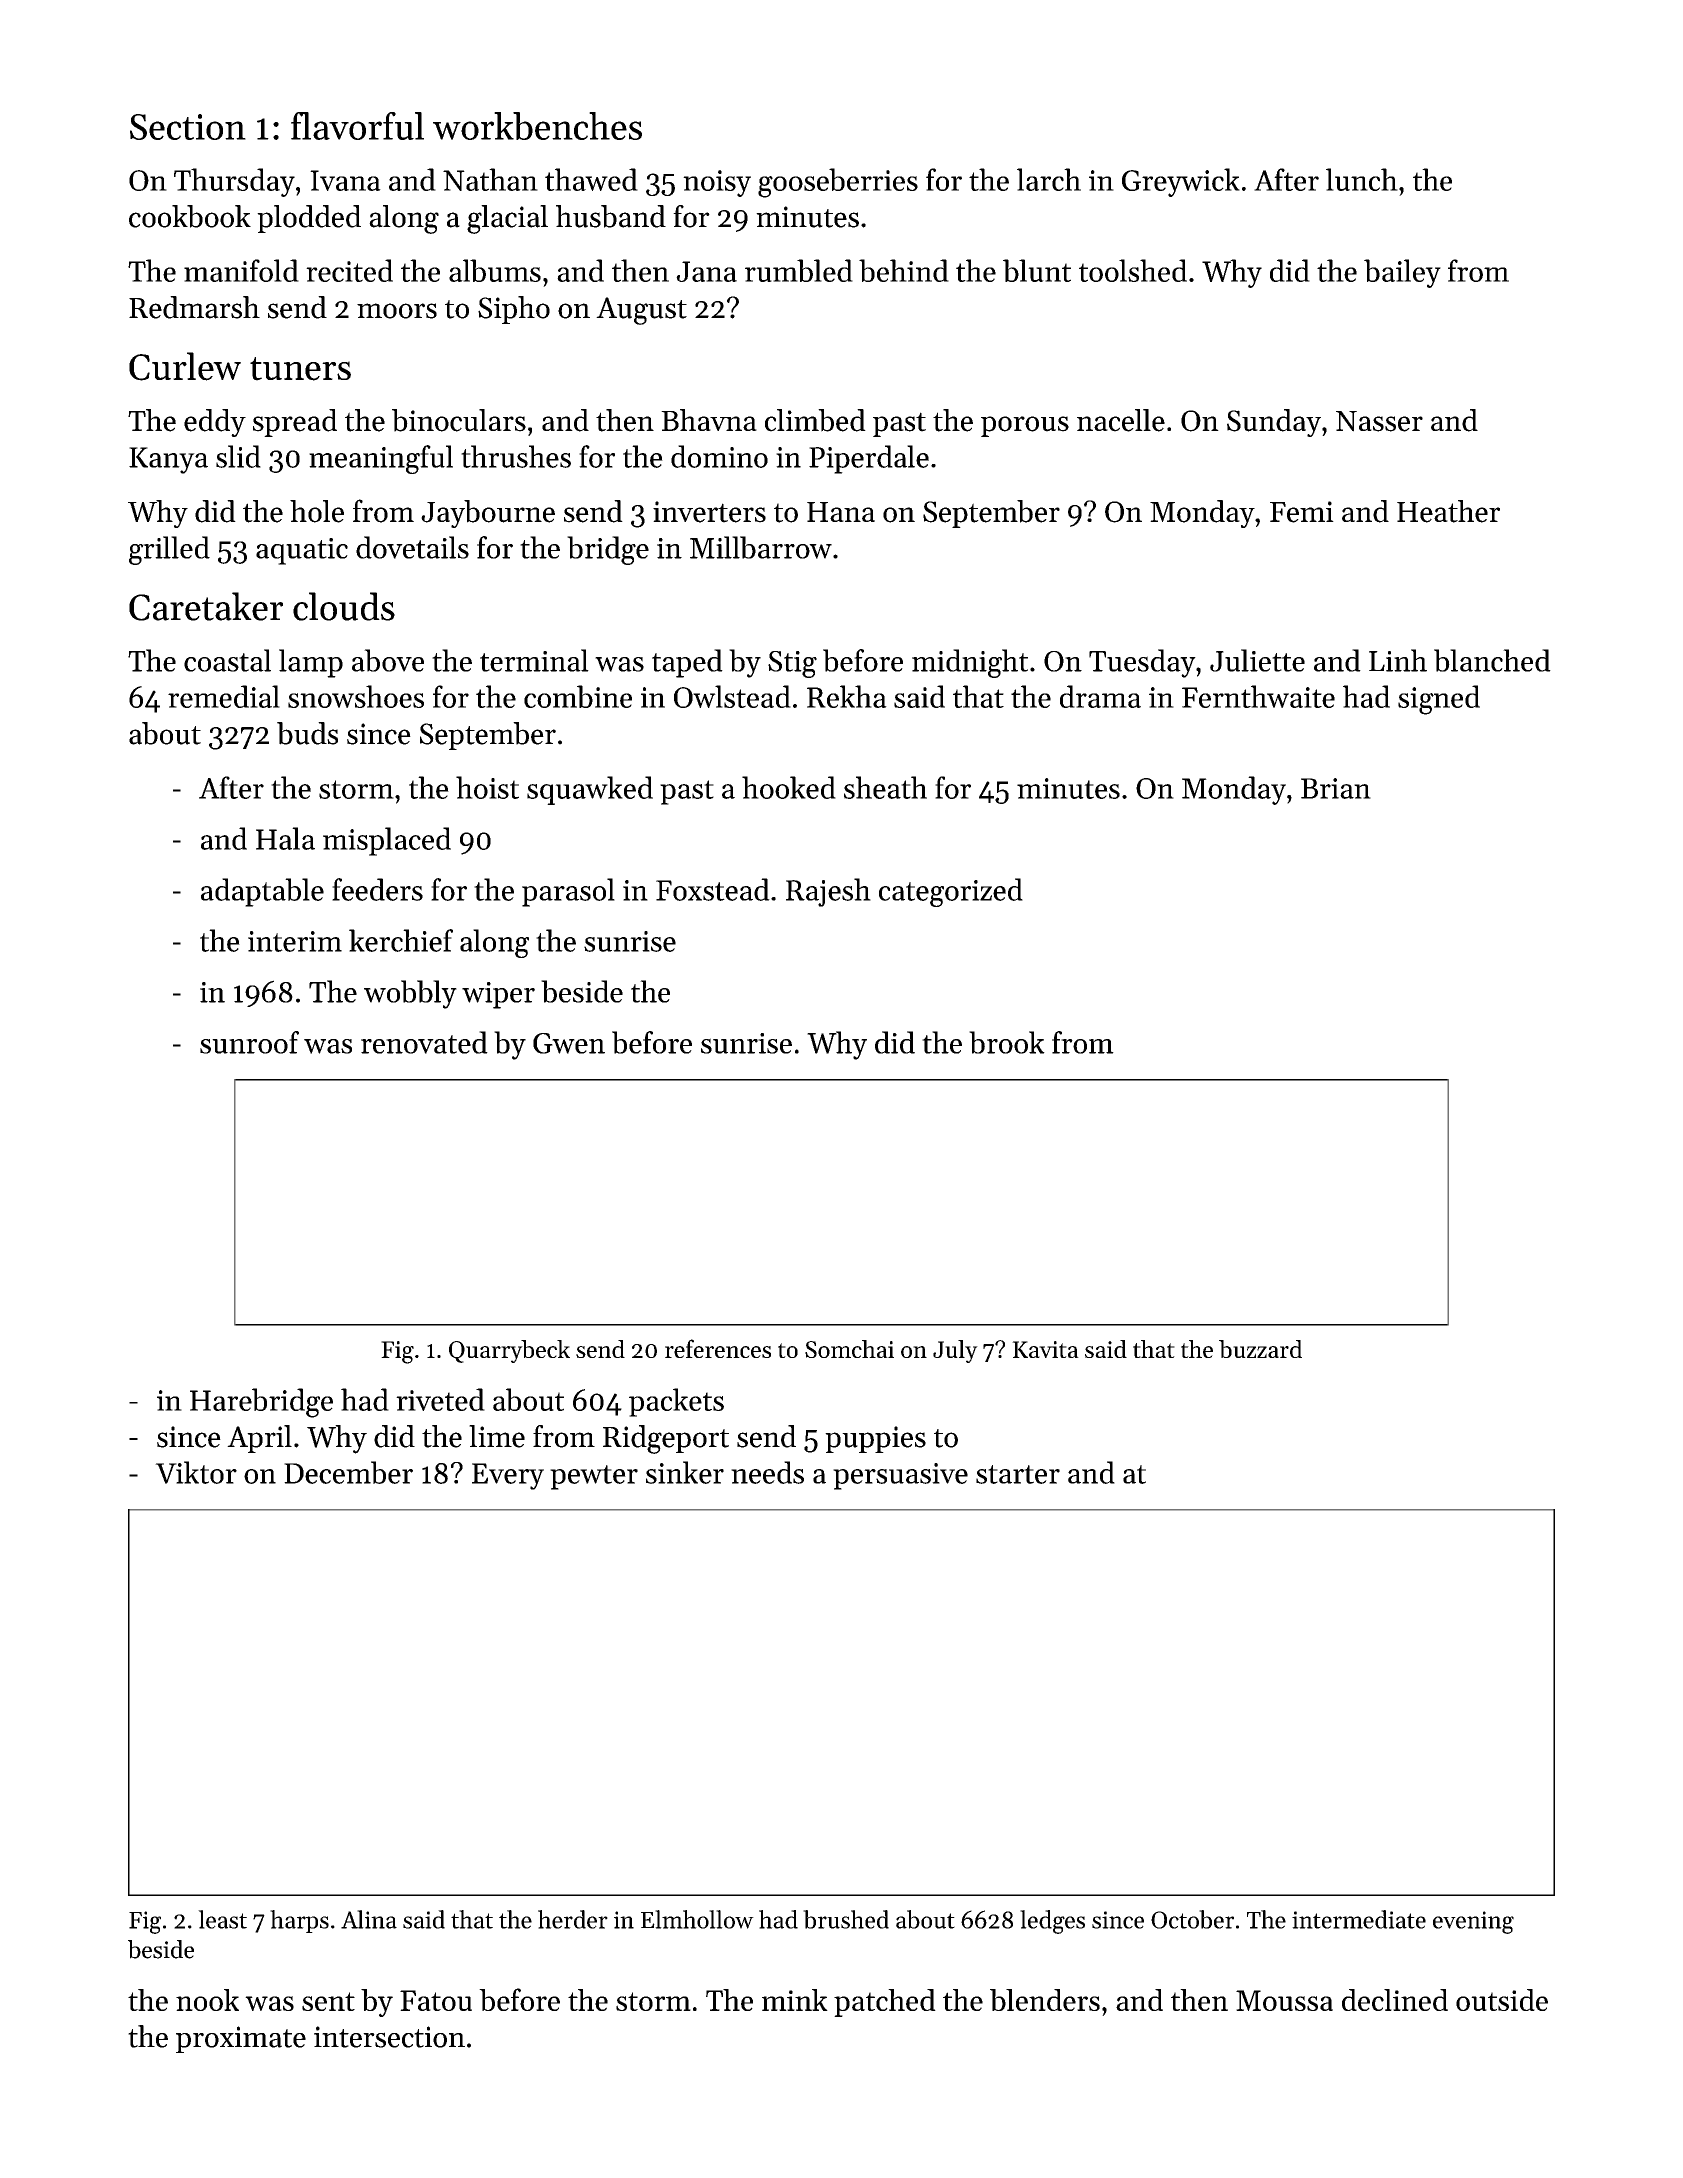  Describe the element at coordinates (1260, 1349) in the screenshot. I see `buzzard` at that location.
